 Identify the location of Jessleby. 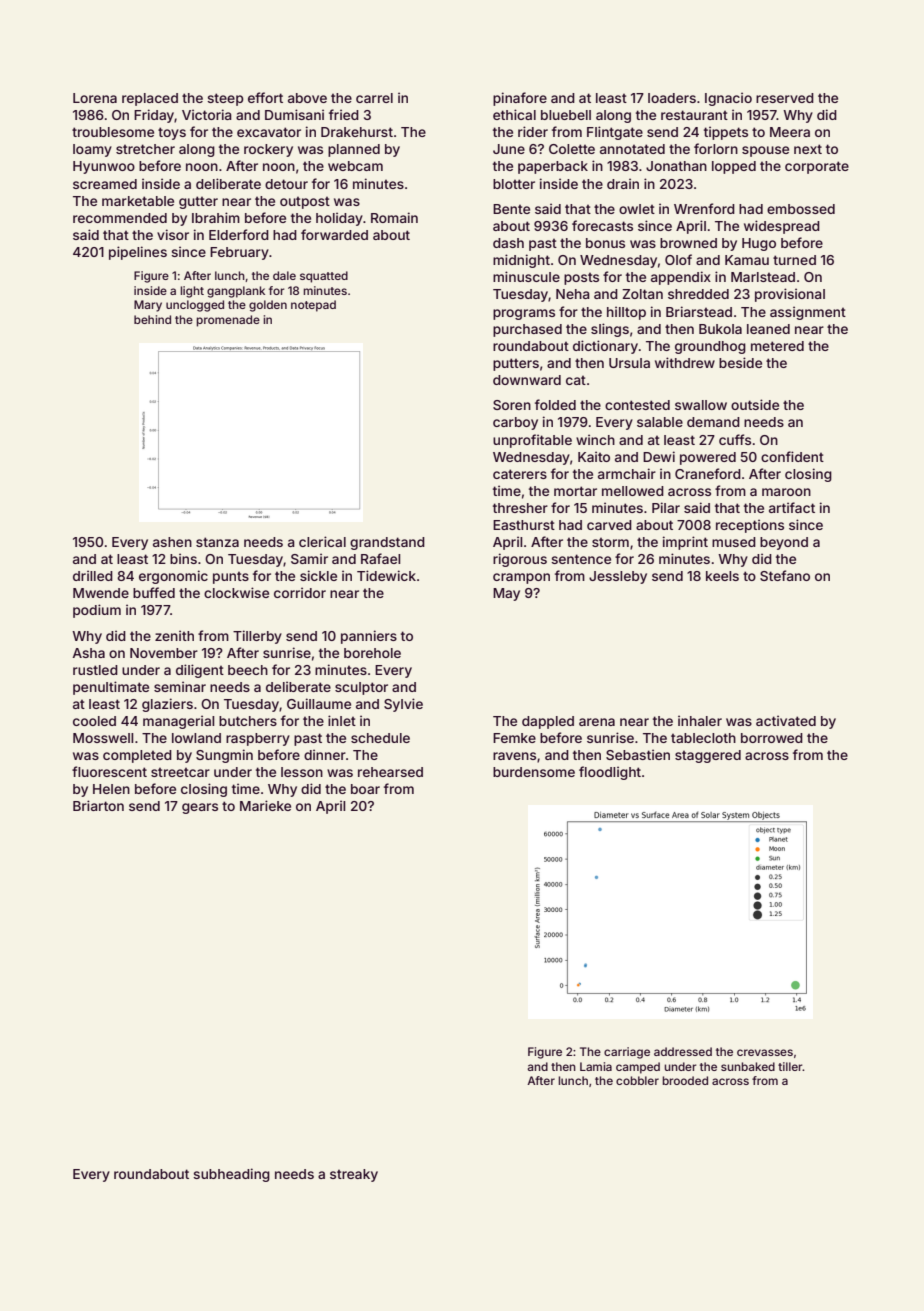
(618, 577).
